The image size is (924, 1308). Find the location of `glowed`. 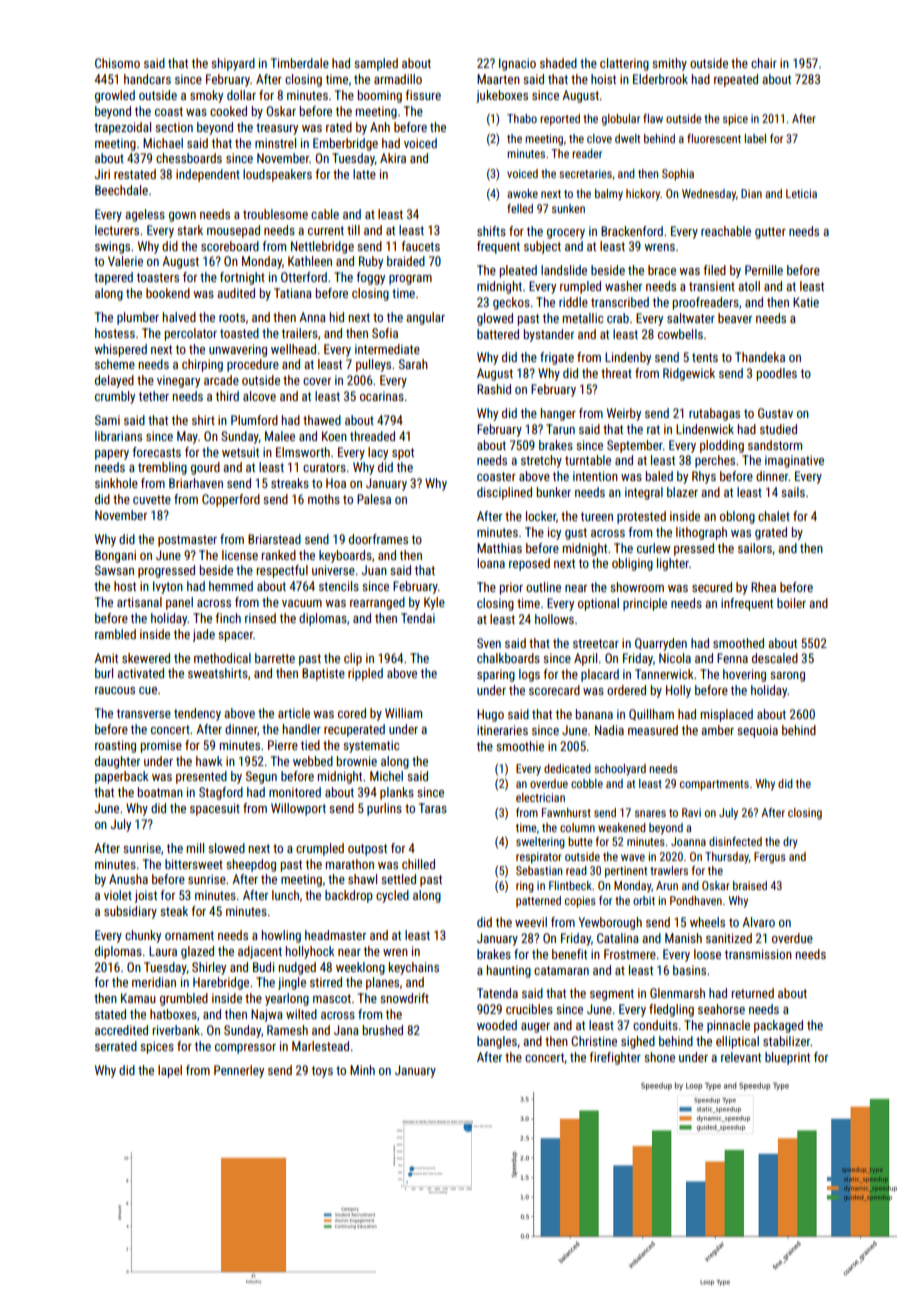

glowed is located at coordinates (495, 319).
